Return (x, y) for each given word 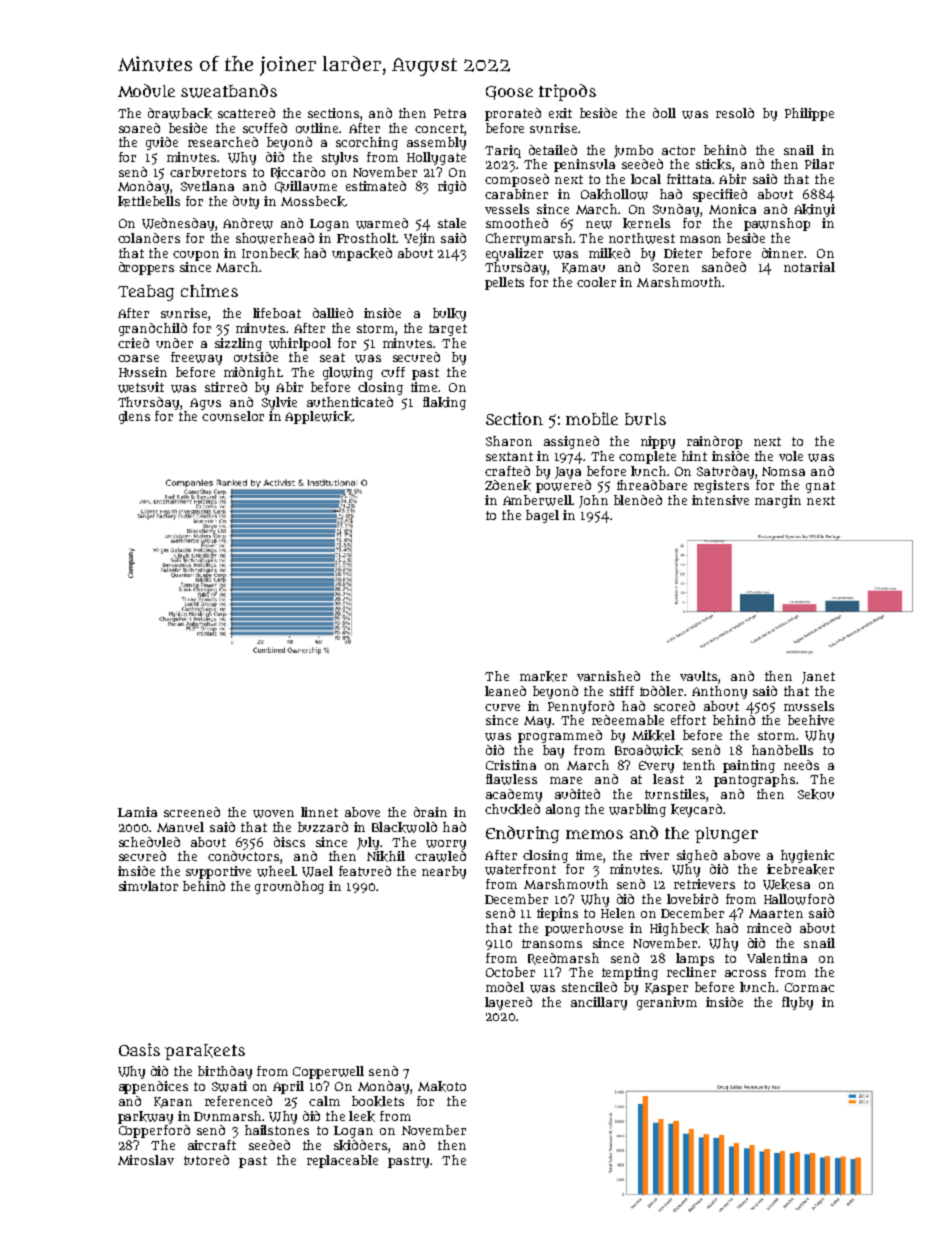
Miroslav (146, 1160)
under (174, 343)
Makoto (442, 1086)
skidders (360, 1145)
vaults (698, 676)
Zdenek (508, 485)
